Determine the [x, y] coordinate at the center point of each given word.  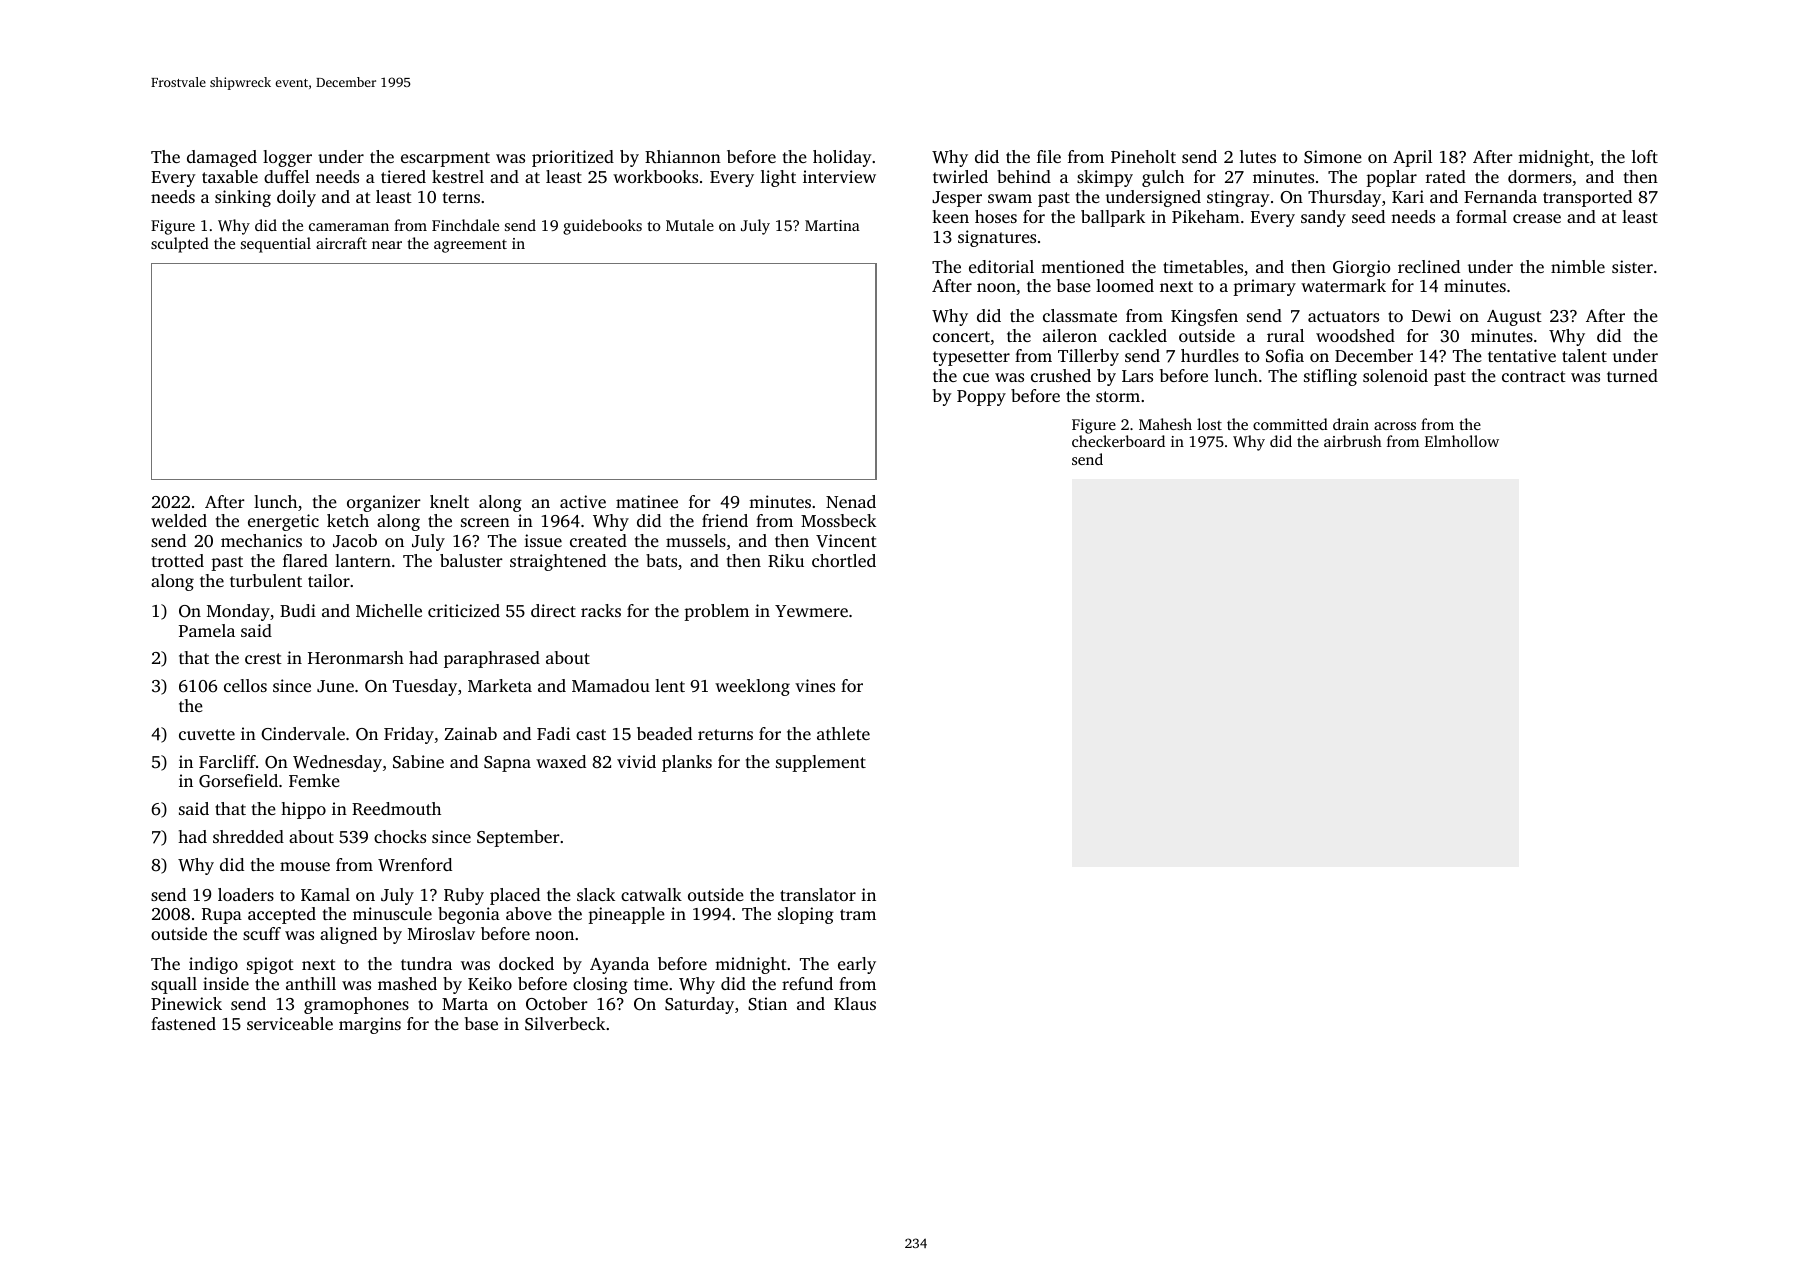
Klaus [855, 1003]
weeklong [752, 687]
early [857, 965]
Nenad [851, 501]
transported [1587, 198]
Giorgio [1361, 268]
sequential [276, 245]
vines [815, 685]
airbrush [1353, 441]
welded [179, 520]
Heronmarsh [356, 657]
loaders [246, 894]
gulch [1163, 178]
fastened [183, 1023]
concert [961, 336]
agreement [470, 246]
